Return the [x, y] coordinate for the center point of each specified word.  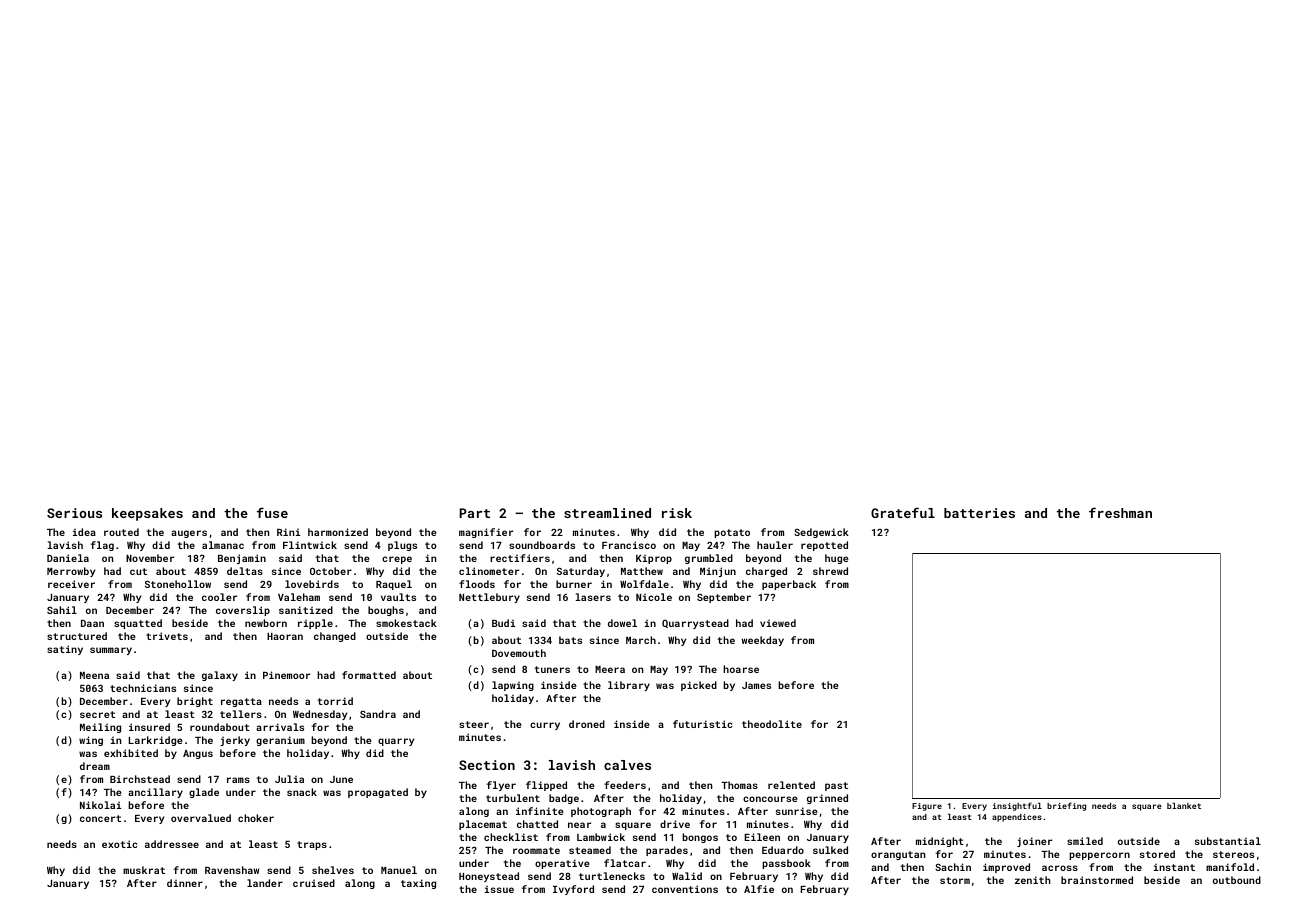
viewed [778, 623]
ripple [315, 624]
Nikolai [100, 805]
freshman [1120, 512]
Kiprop [654, 559]
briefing [1066, 806]
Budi [503, 623]
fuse [272, 512]
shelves [333, 870]
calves [627, 765]
